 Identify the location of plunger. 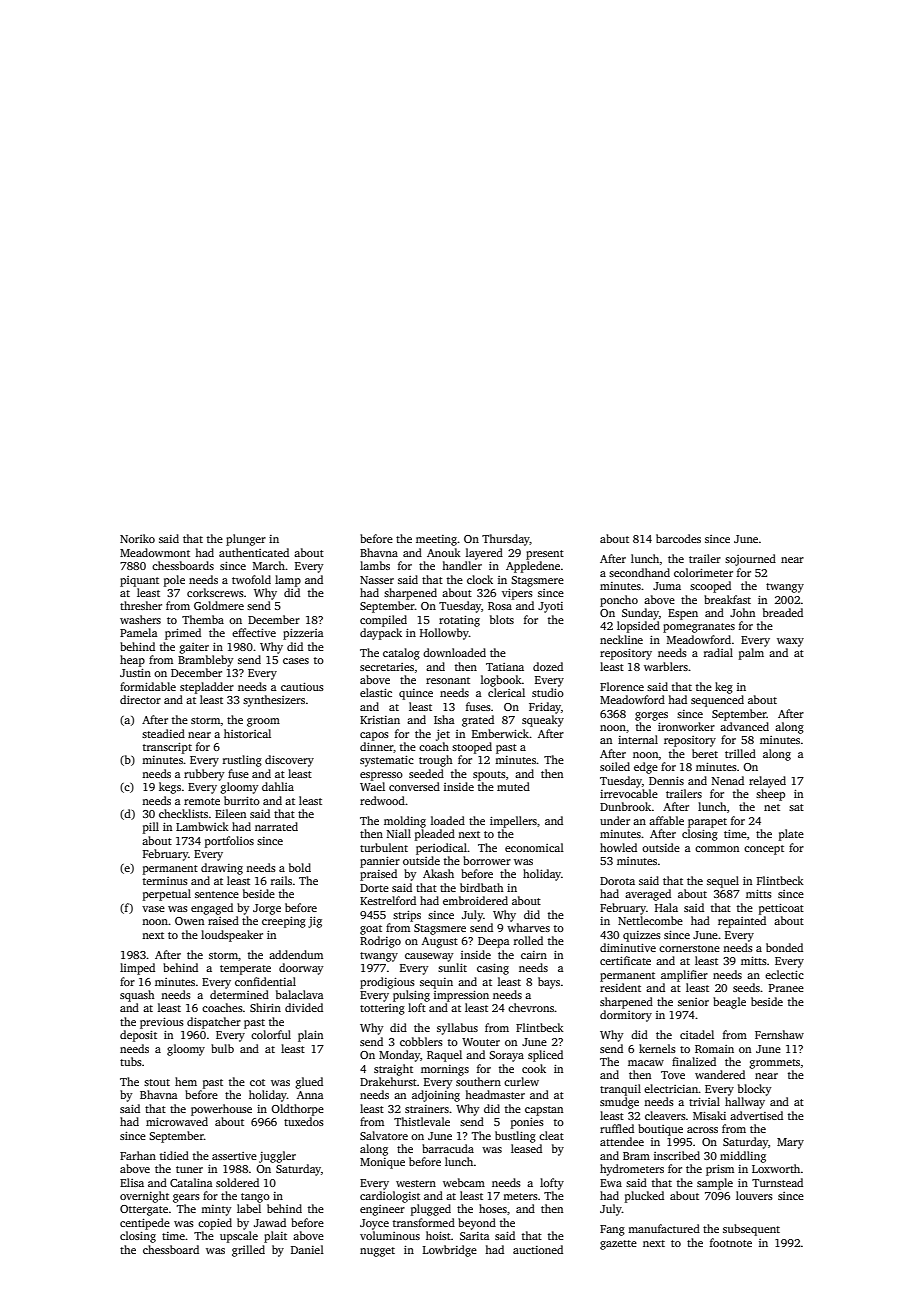
(246, 540).
